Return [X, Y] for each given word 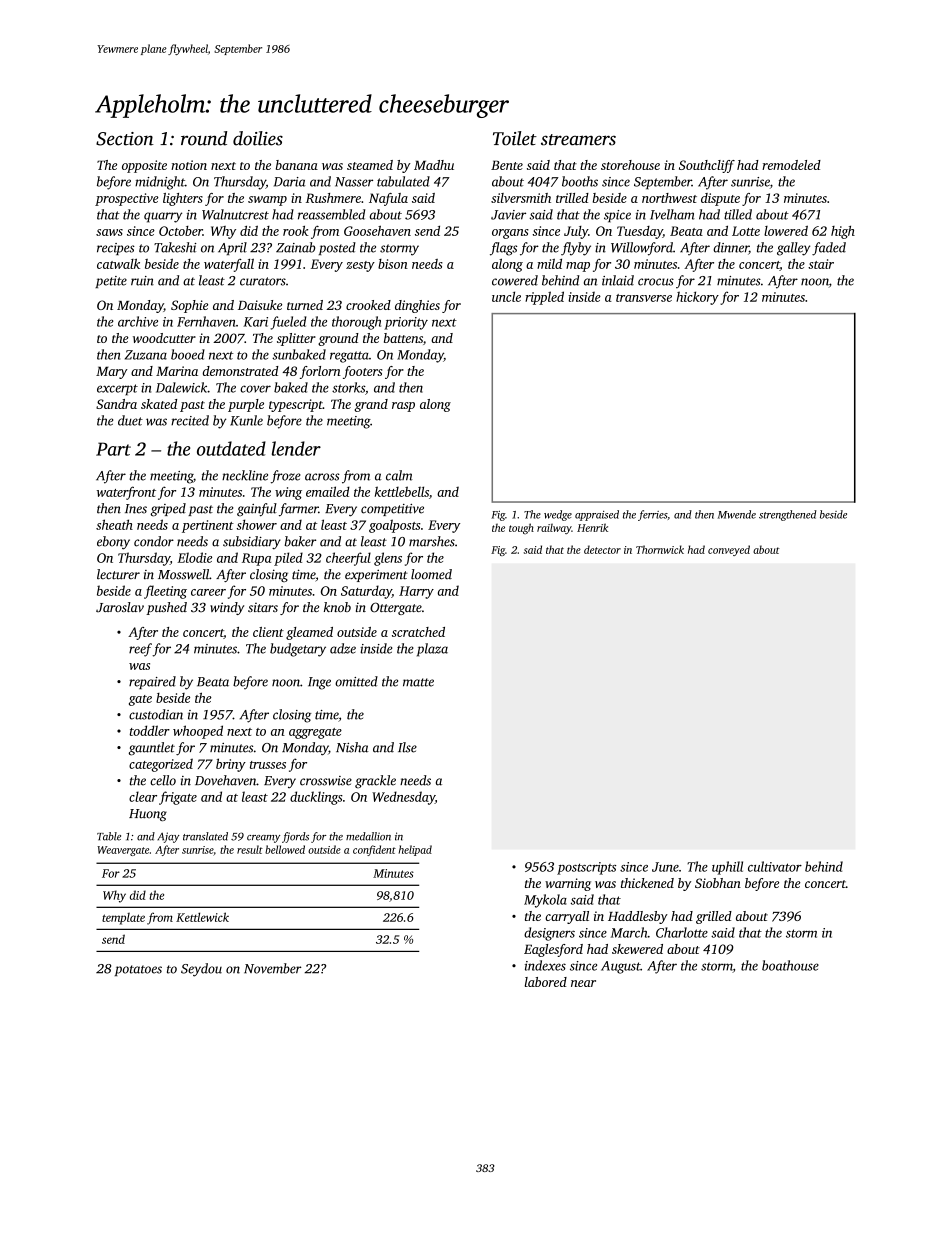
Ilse [407, 747]
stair [821, 264]
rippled [544, 298]
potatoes [138, 970]
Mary [112, 372]
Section [125, 139]
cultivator [775, 866]
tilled [738, 214]
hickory [697, 298]
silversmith [521, 198]
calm [399, 475]
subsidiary [252, 543]
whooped [198, 732]
